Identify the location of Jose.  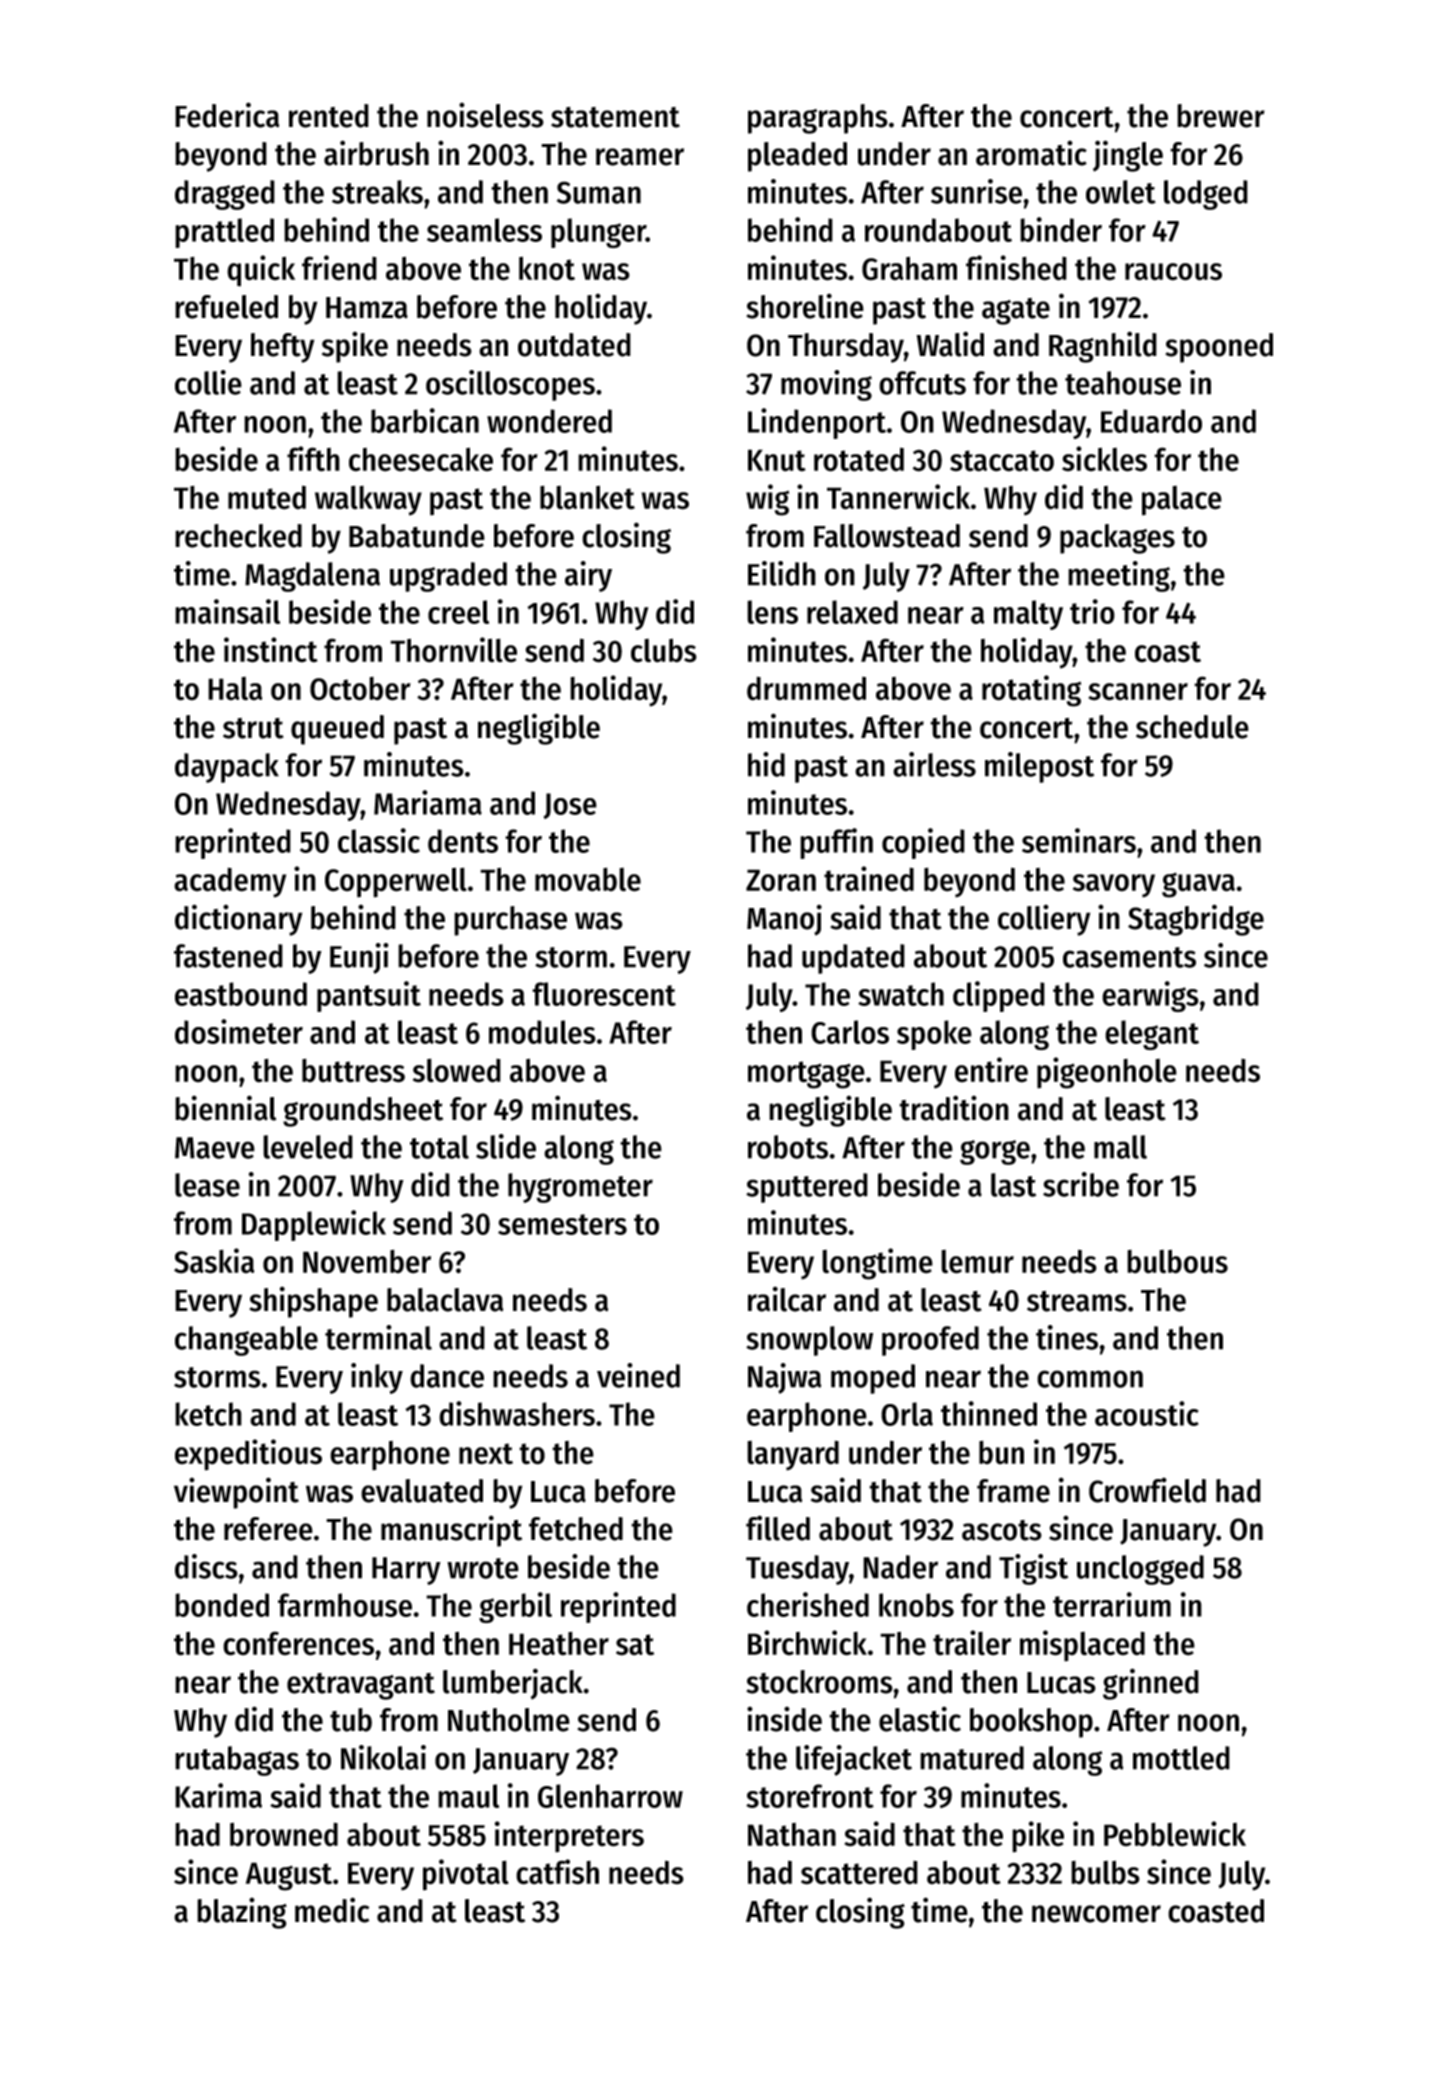
(570, 806).
